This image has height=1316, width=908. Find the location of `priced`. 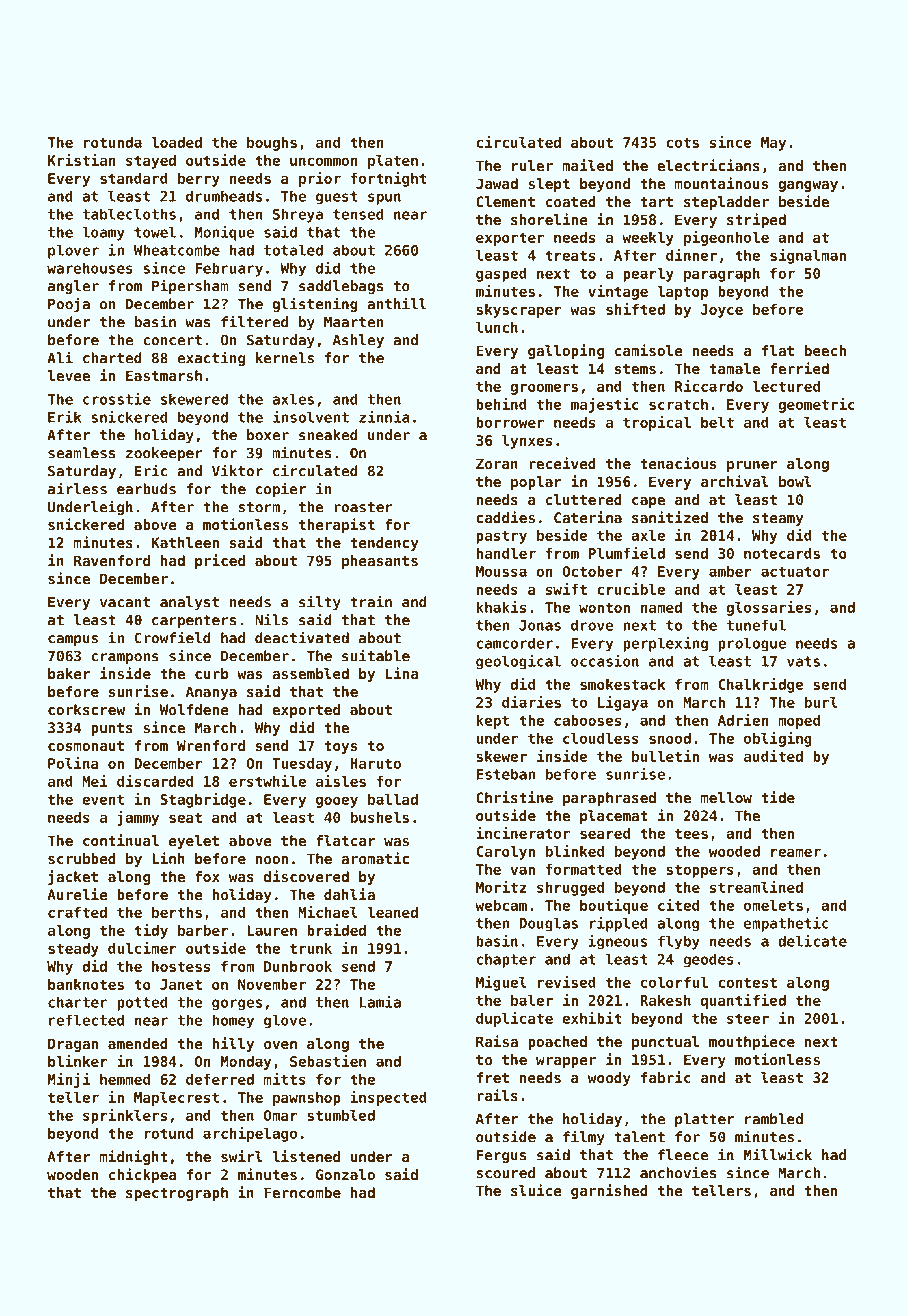

priced is located at coordinates (220, 561).
